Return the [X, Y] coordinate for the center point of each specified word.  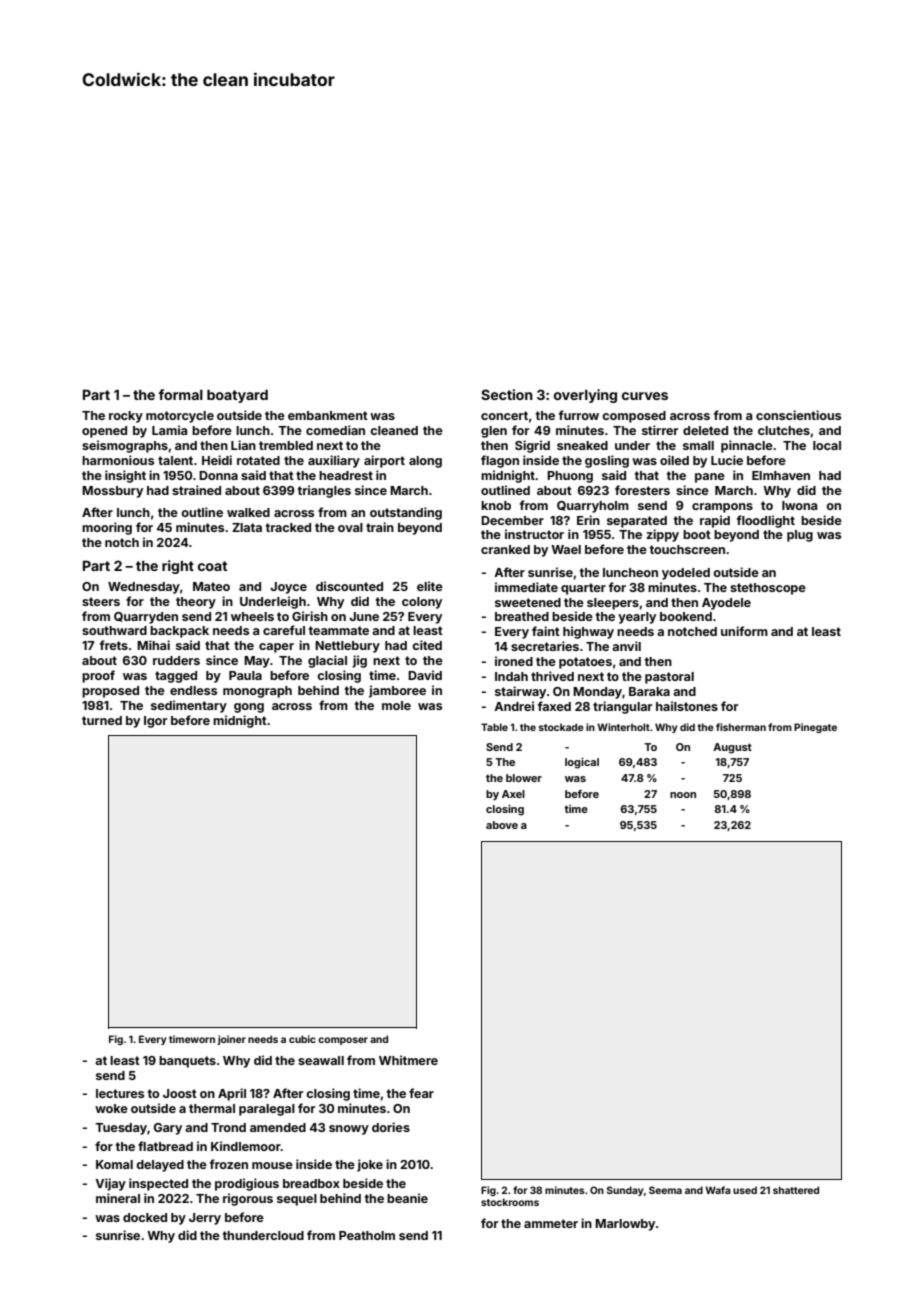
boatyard [237, 396]
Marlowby [625, 1225]
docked [145, 1217]
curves [645, 396]
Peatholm [367, 1235]
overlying [585, 396]
